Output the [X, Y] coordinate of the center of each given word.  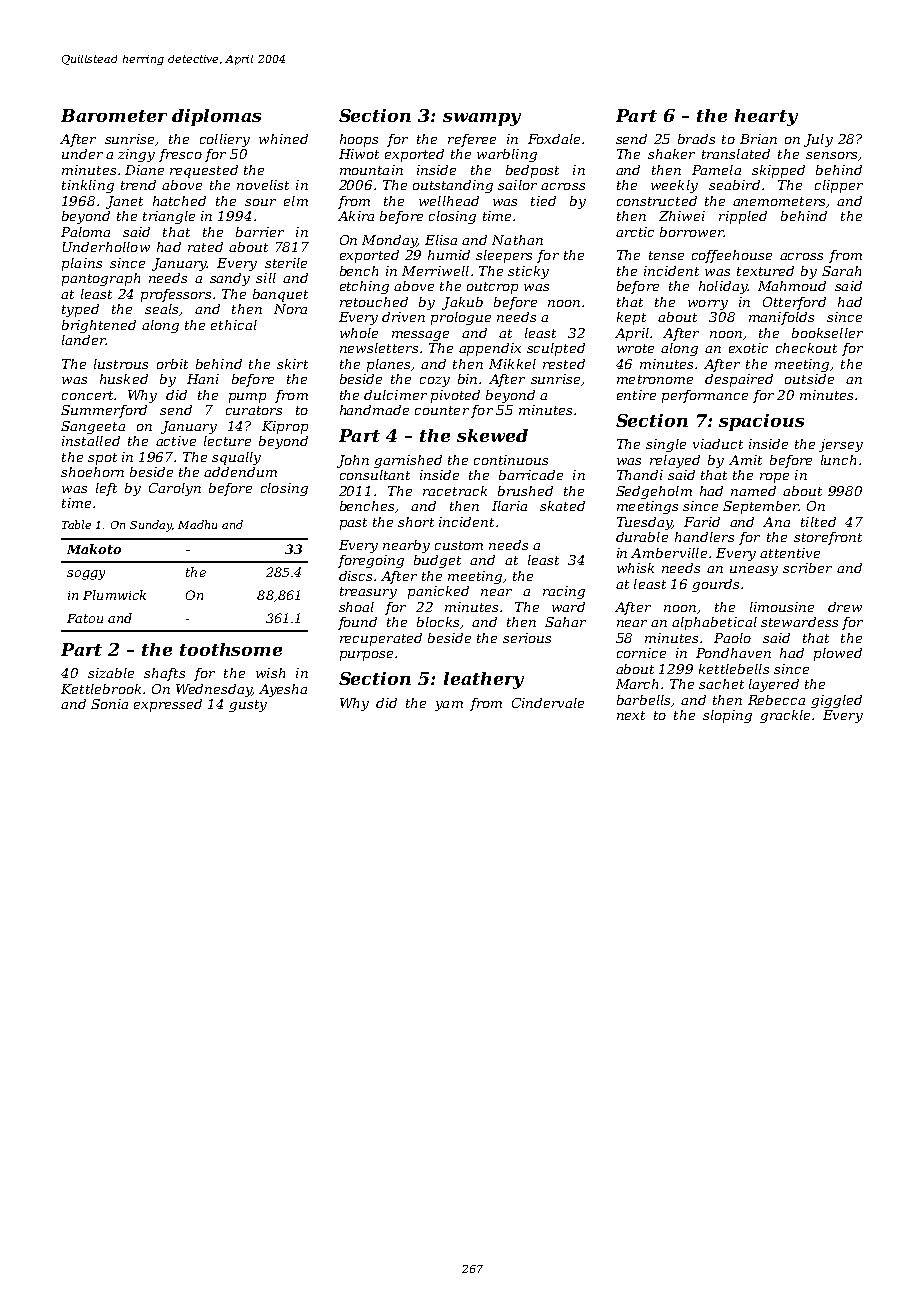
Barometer [114, 115]
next [631, 715]
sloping [727, 716]
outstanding [453, 186]
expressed [168, 705]
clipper [839, 186]
